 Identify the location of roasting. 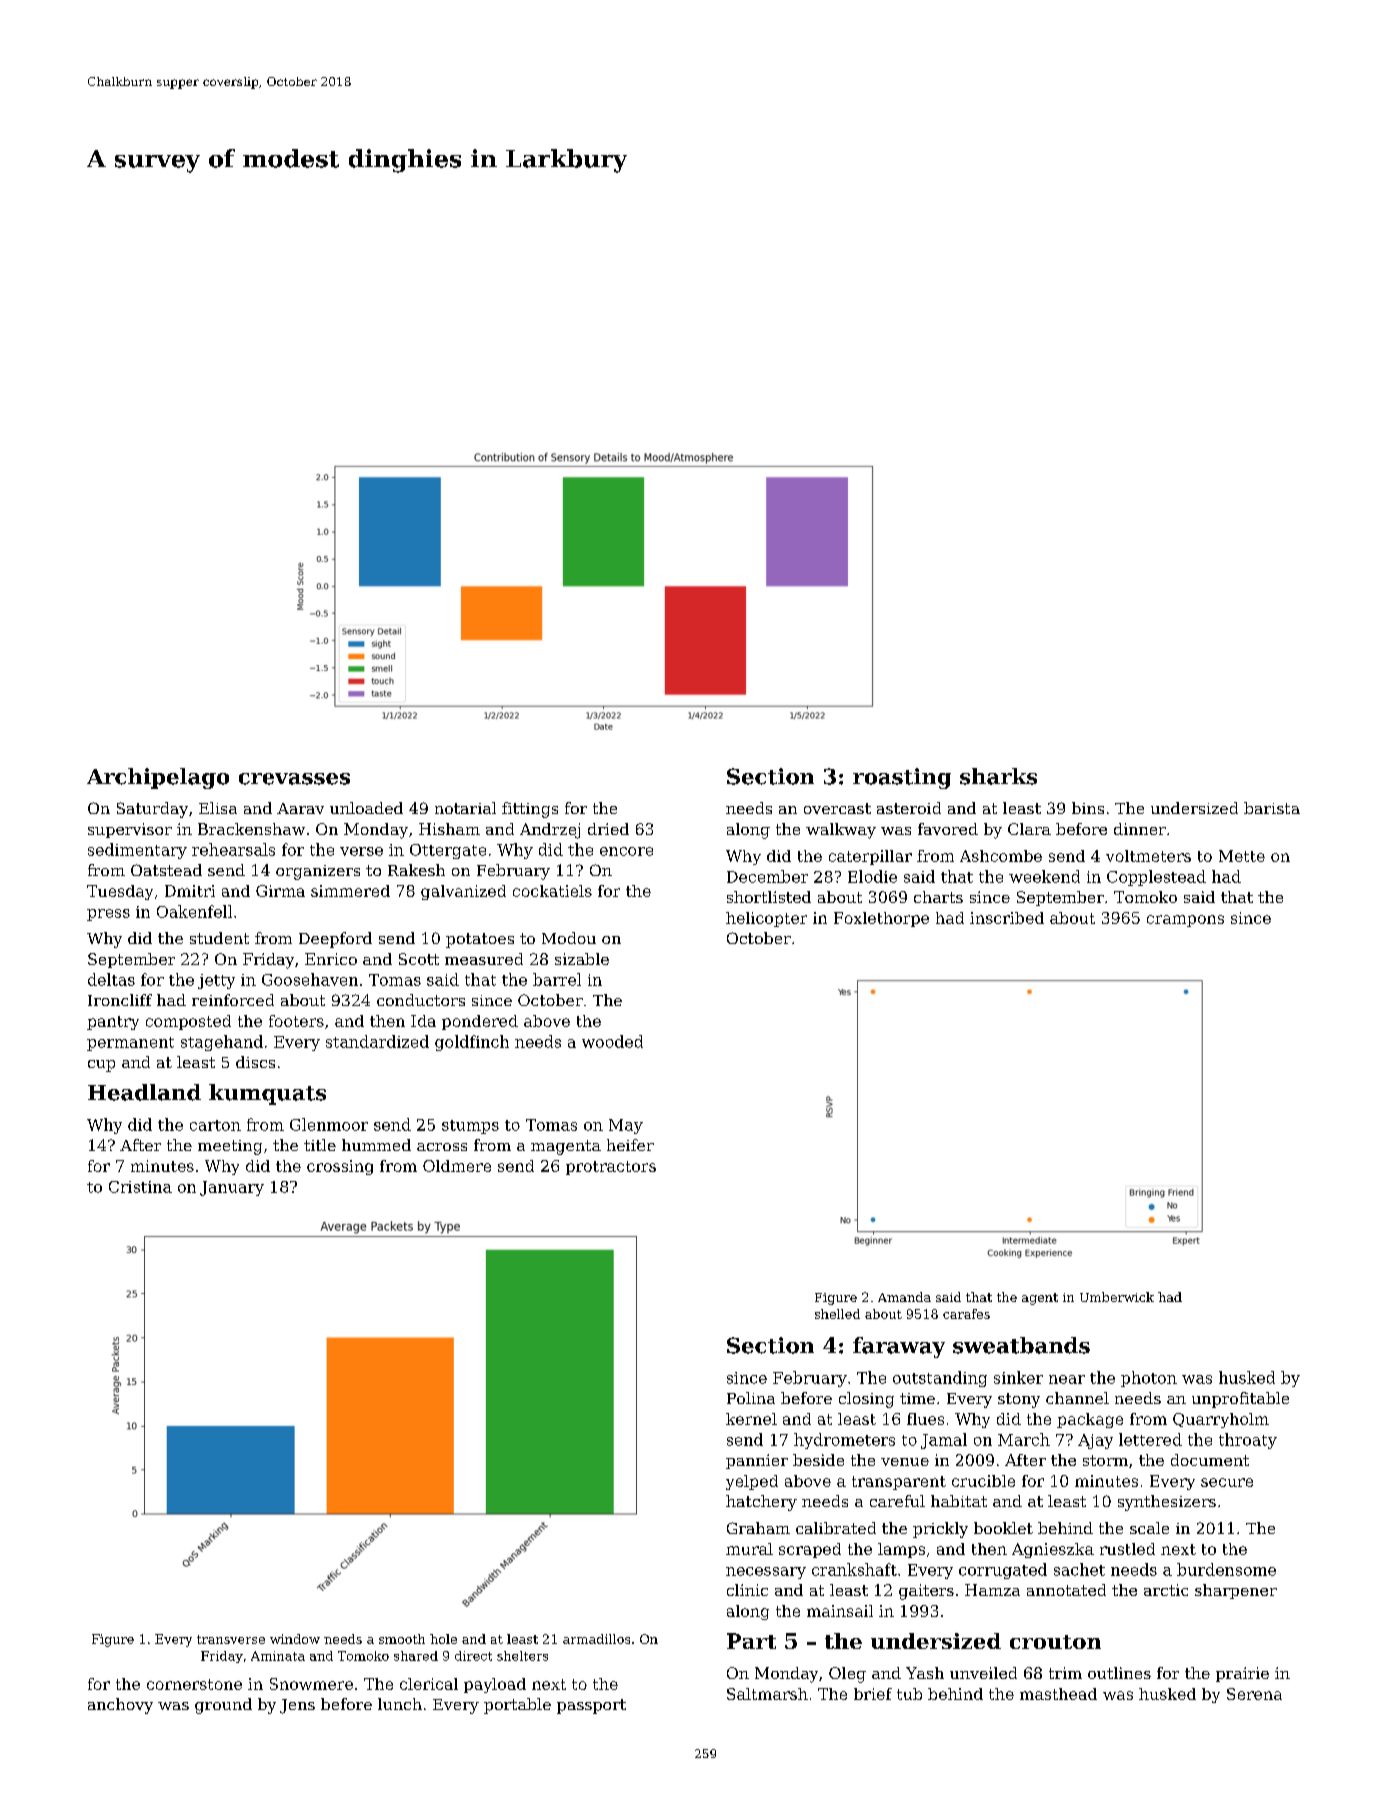
(902, 778).
